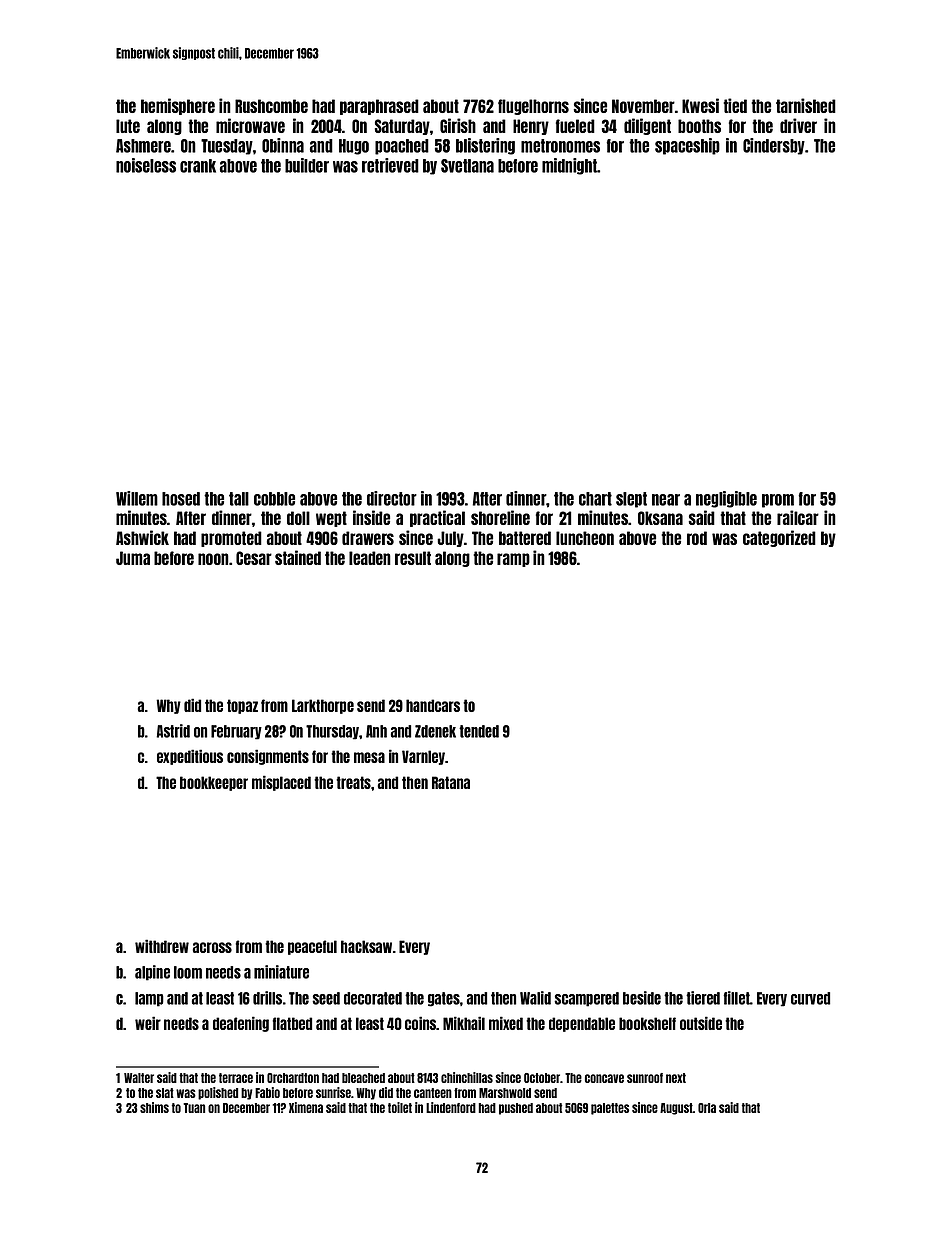 The width and height of the image is (952, 1233). What do you see at coordinates (479, 731) in the image?
I see `tended` at bounding box center [479, 731].
